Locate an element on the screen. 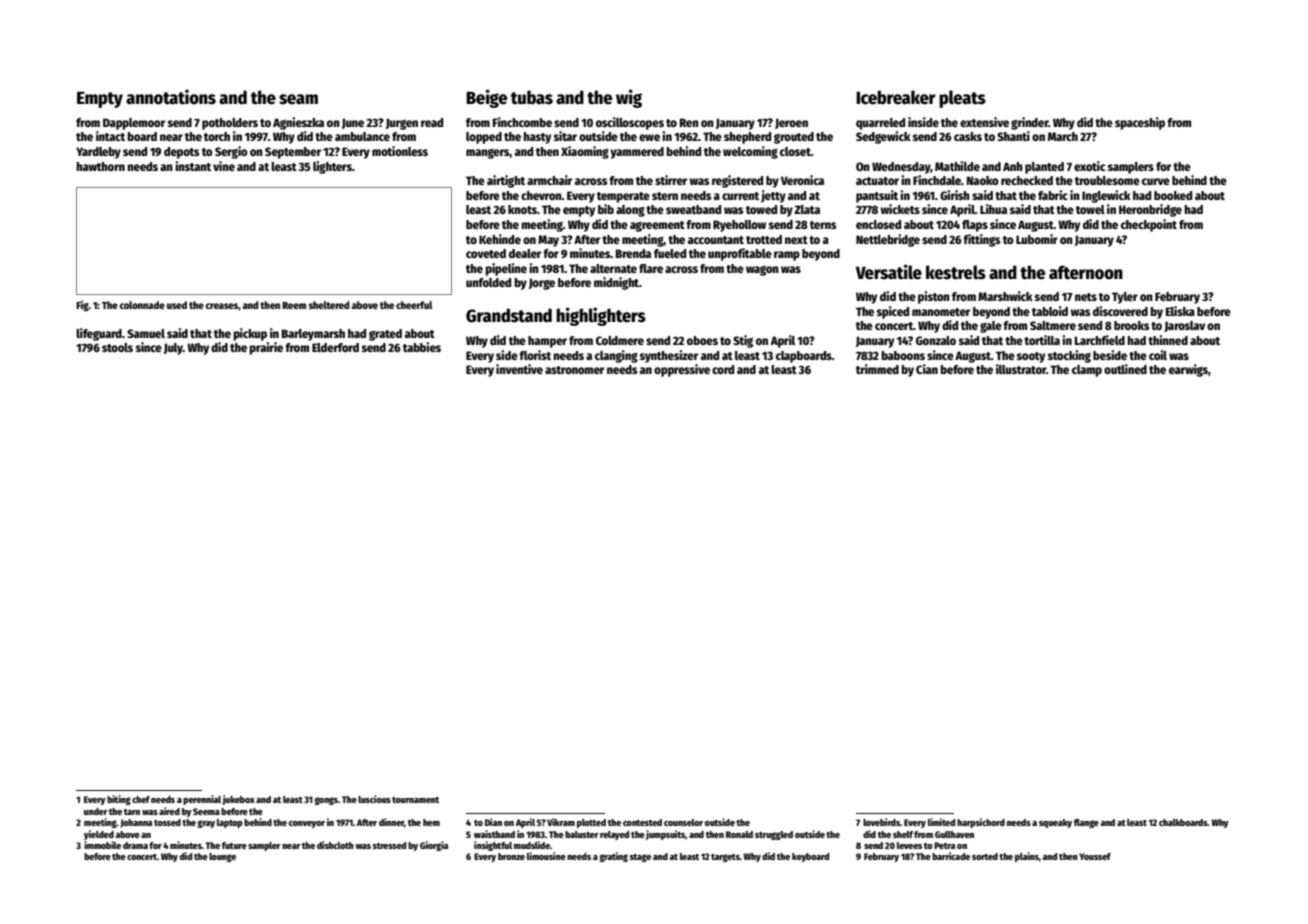 The width and height of the screenshot is (1308, 924). Stig is located at coordinates (743, 341).
